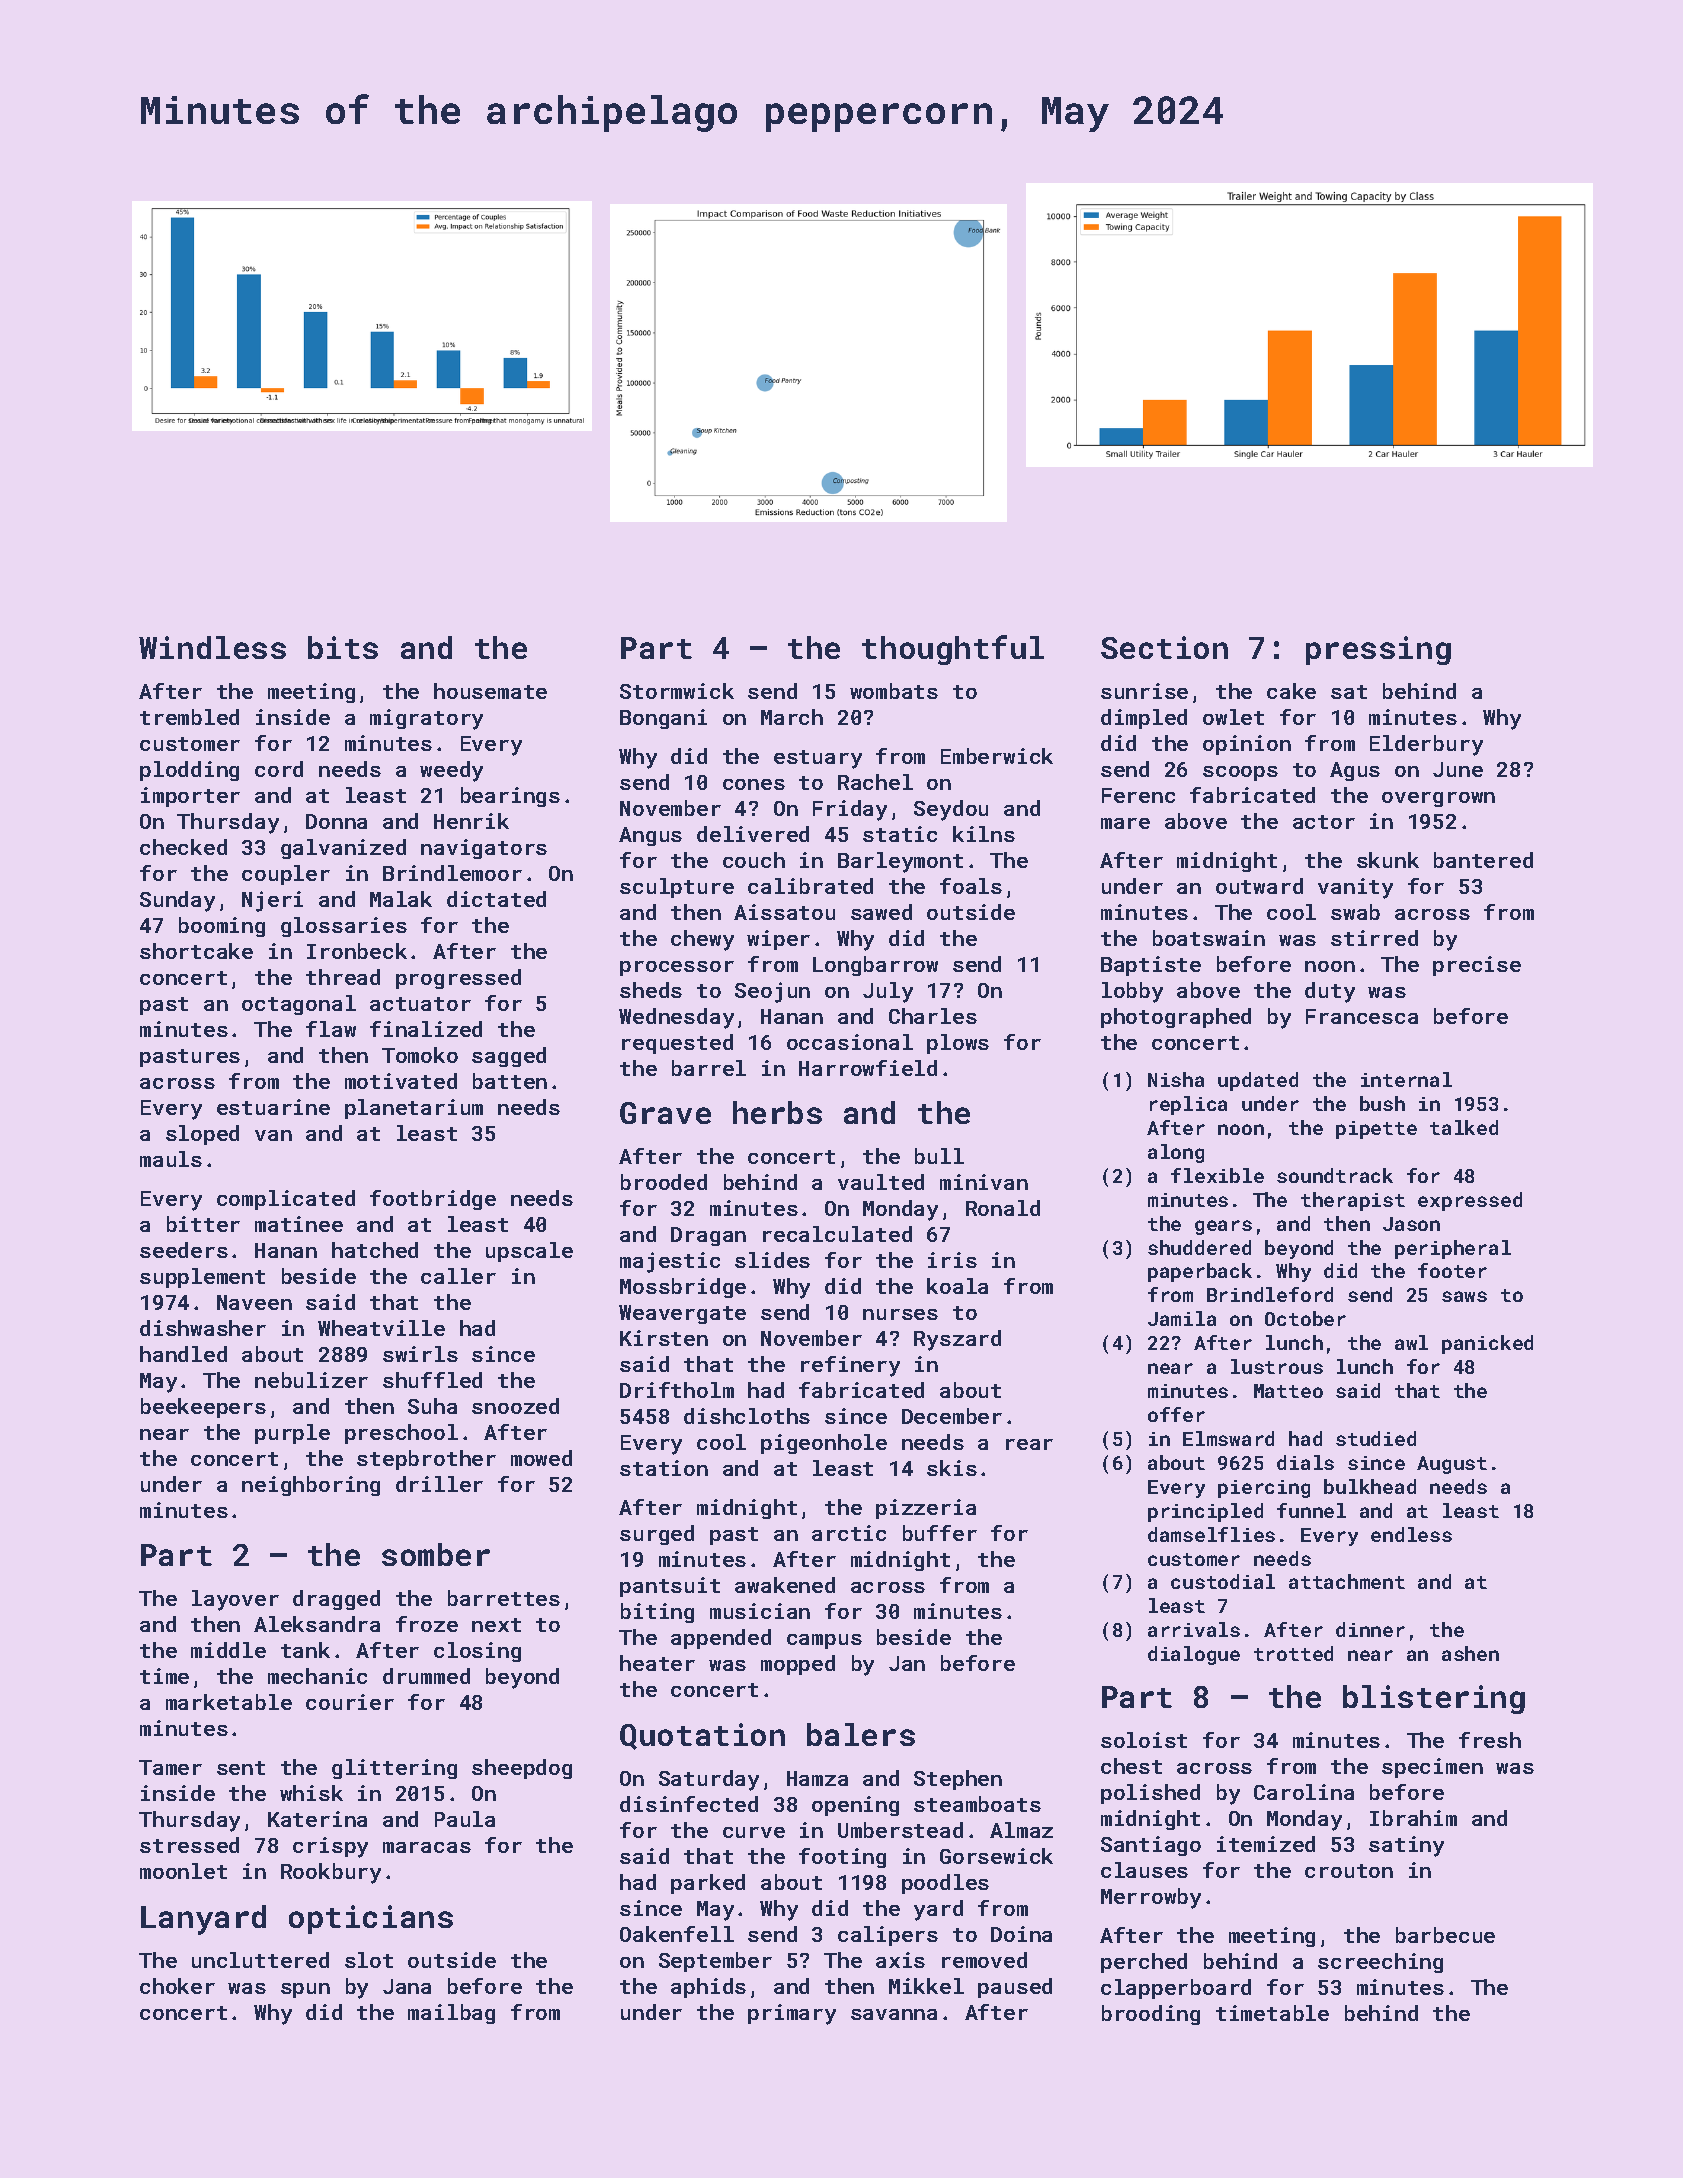 This screenshot has width=1683, height=2178. What do you see at coordinates (228, 1650) in the screenshot?
I see `middle` at bounding box center [228, 1650].
